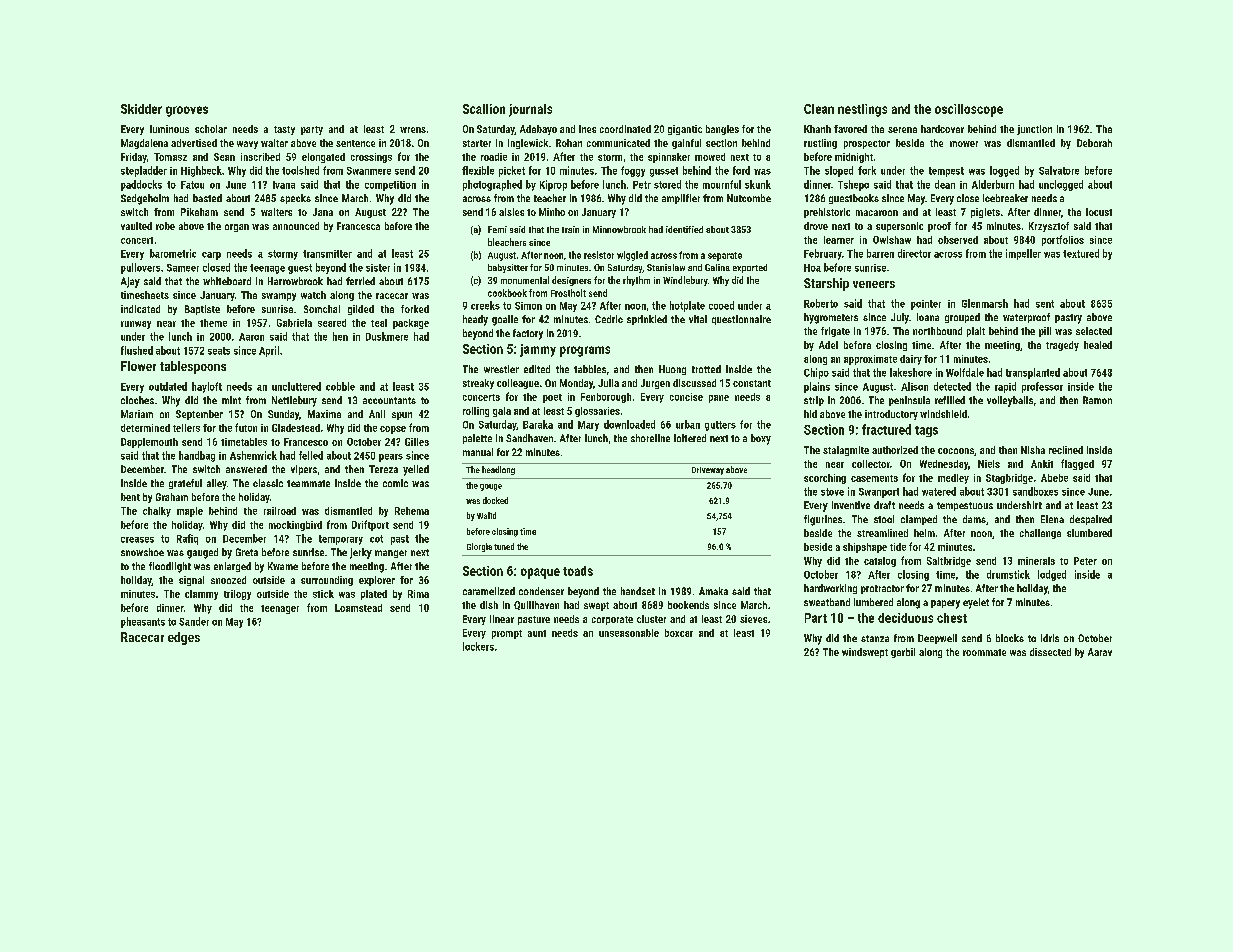 This document has width=1233, height=952. What do you see at coordinates (942, 129) in the document?
I see `hardcover` at bounding box center [942, 129].
